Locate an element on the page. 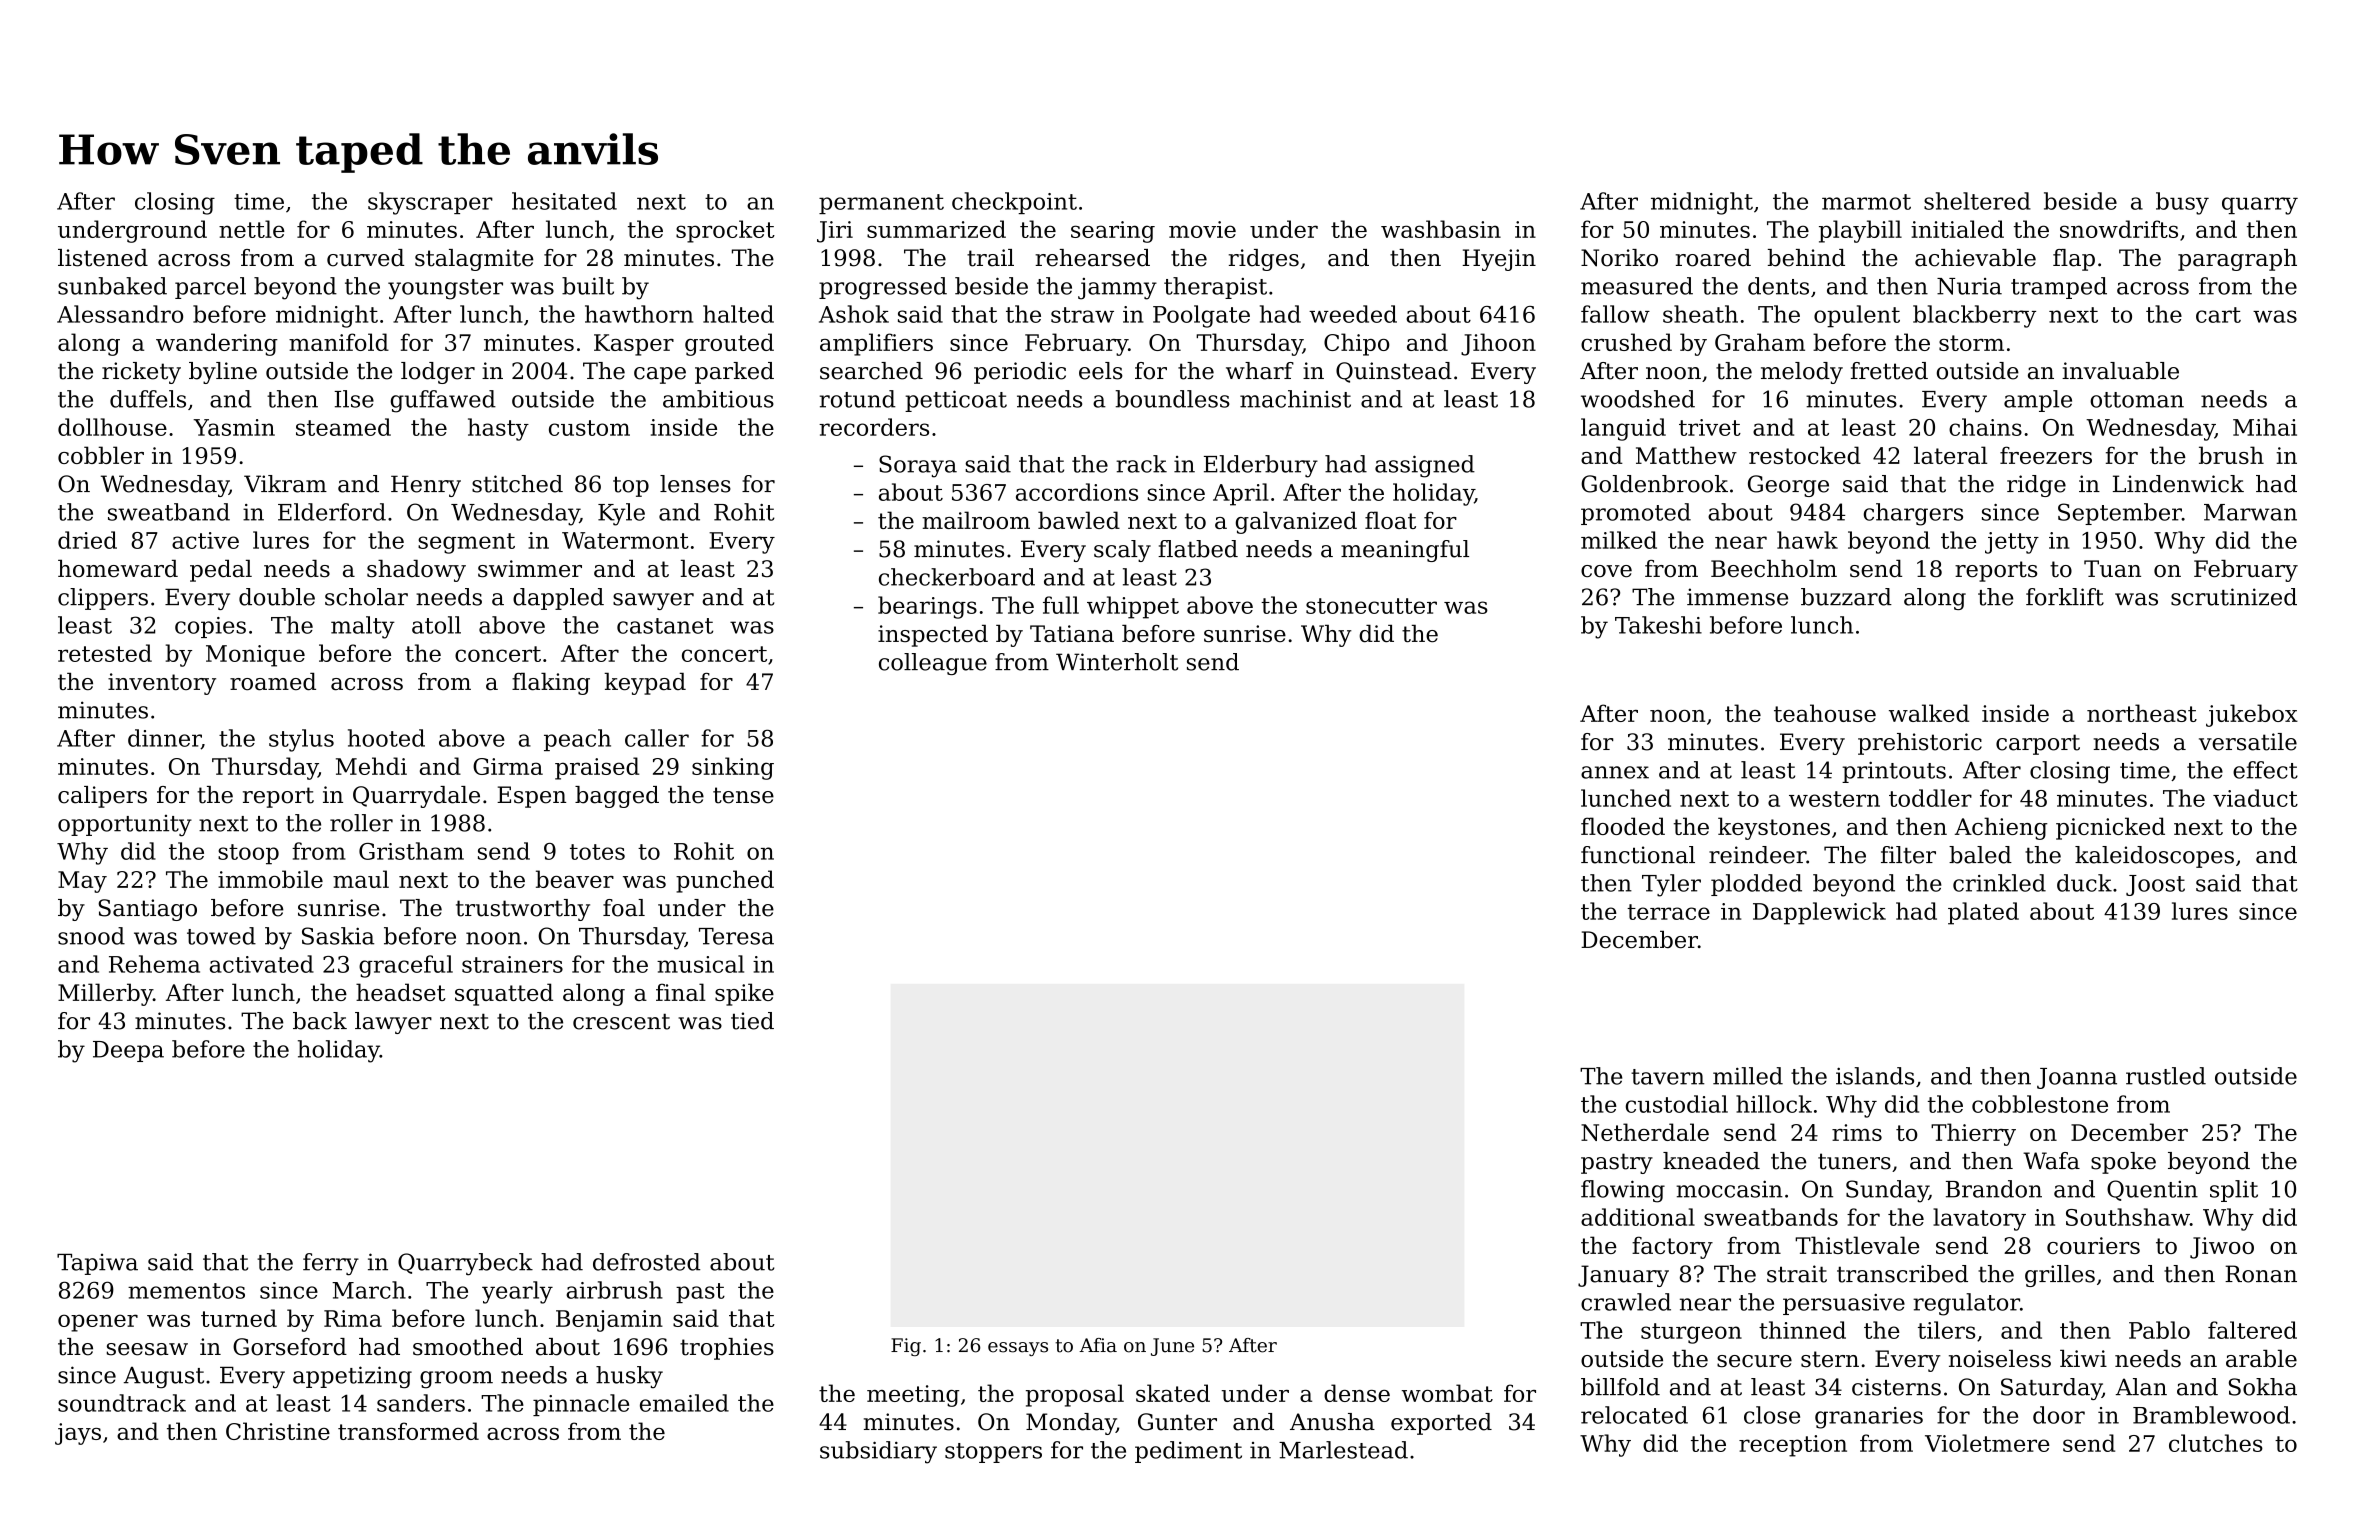  listened is located at coordinates (103, 258).
